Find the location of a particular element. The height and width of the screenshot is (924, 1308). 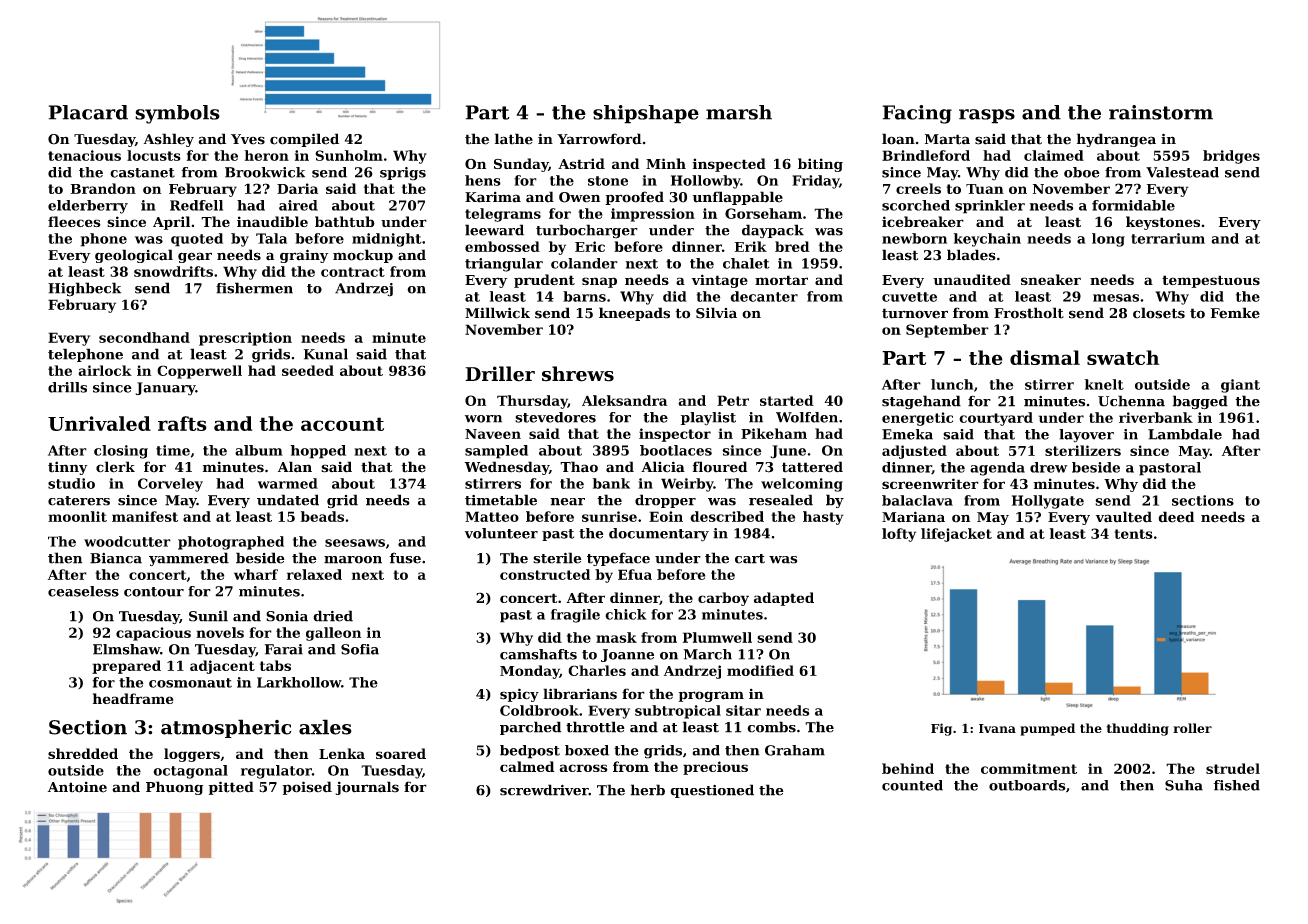

symbols is located at coordinates (177, 114).
